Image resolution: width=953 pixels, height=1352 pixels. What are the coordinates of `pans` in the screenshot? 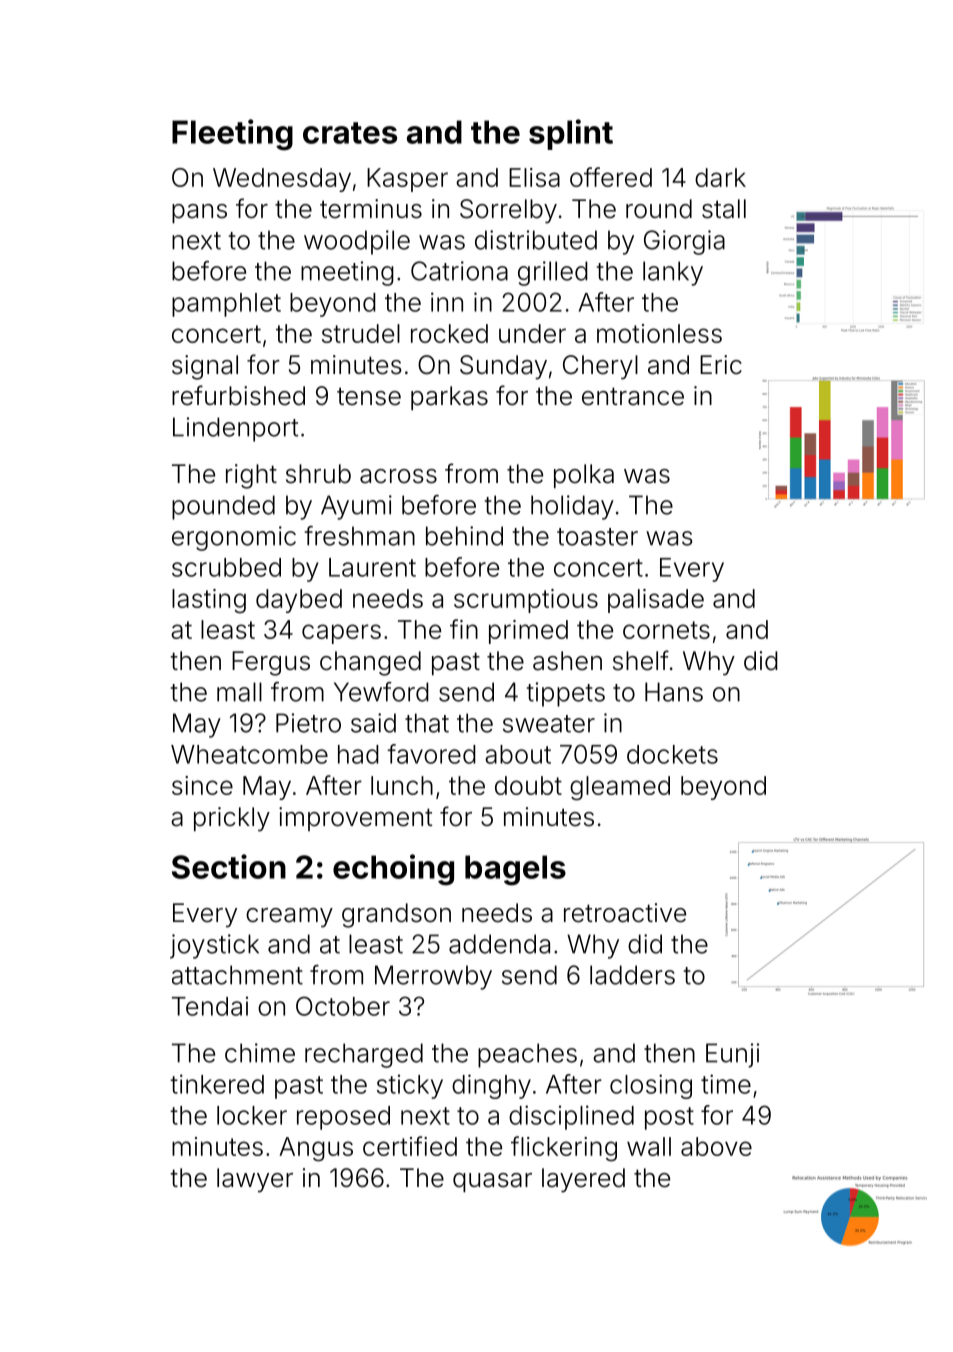 It's located at (199, 213).
